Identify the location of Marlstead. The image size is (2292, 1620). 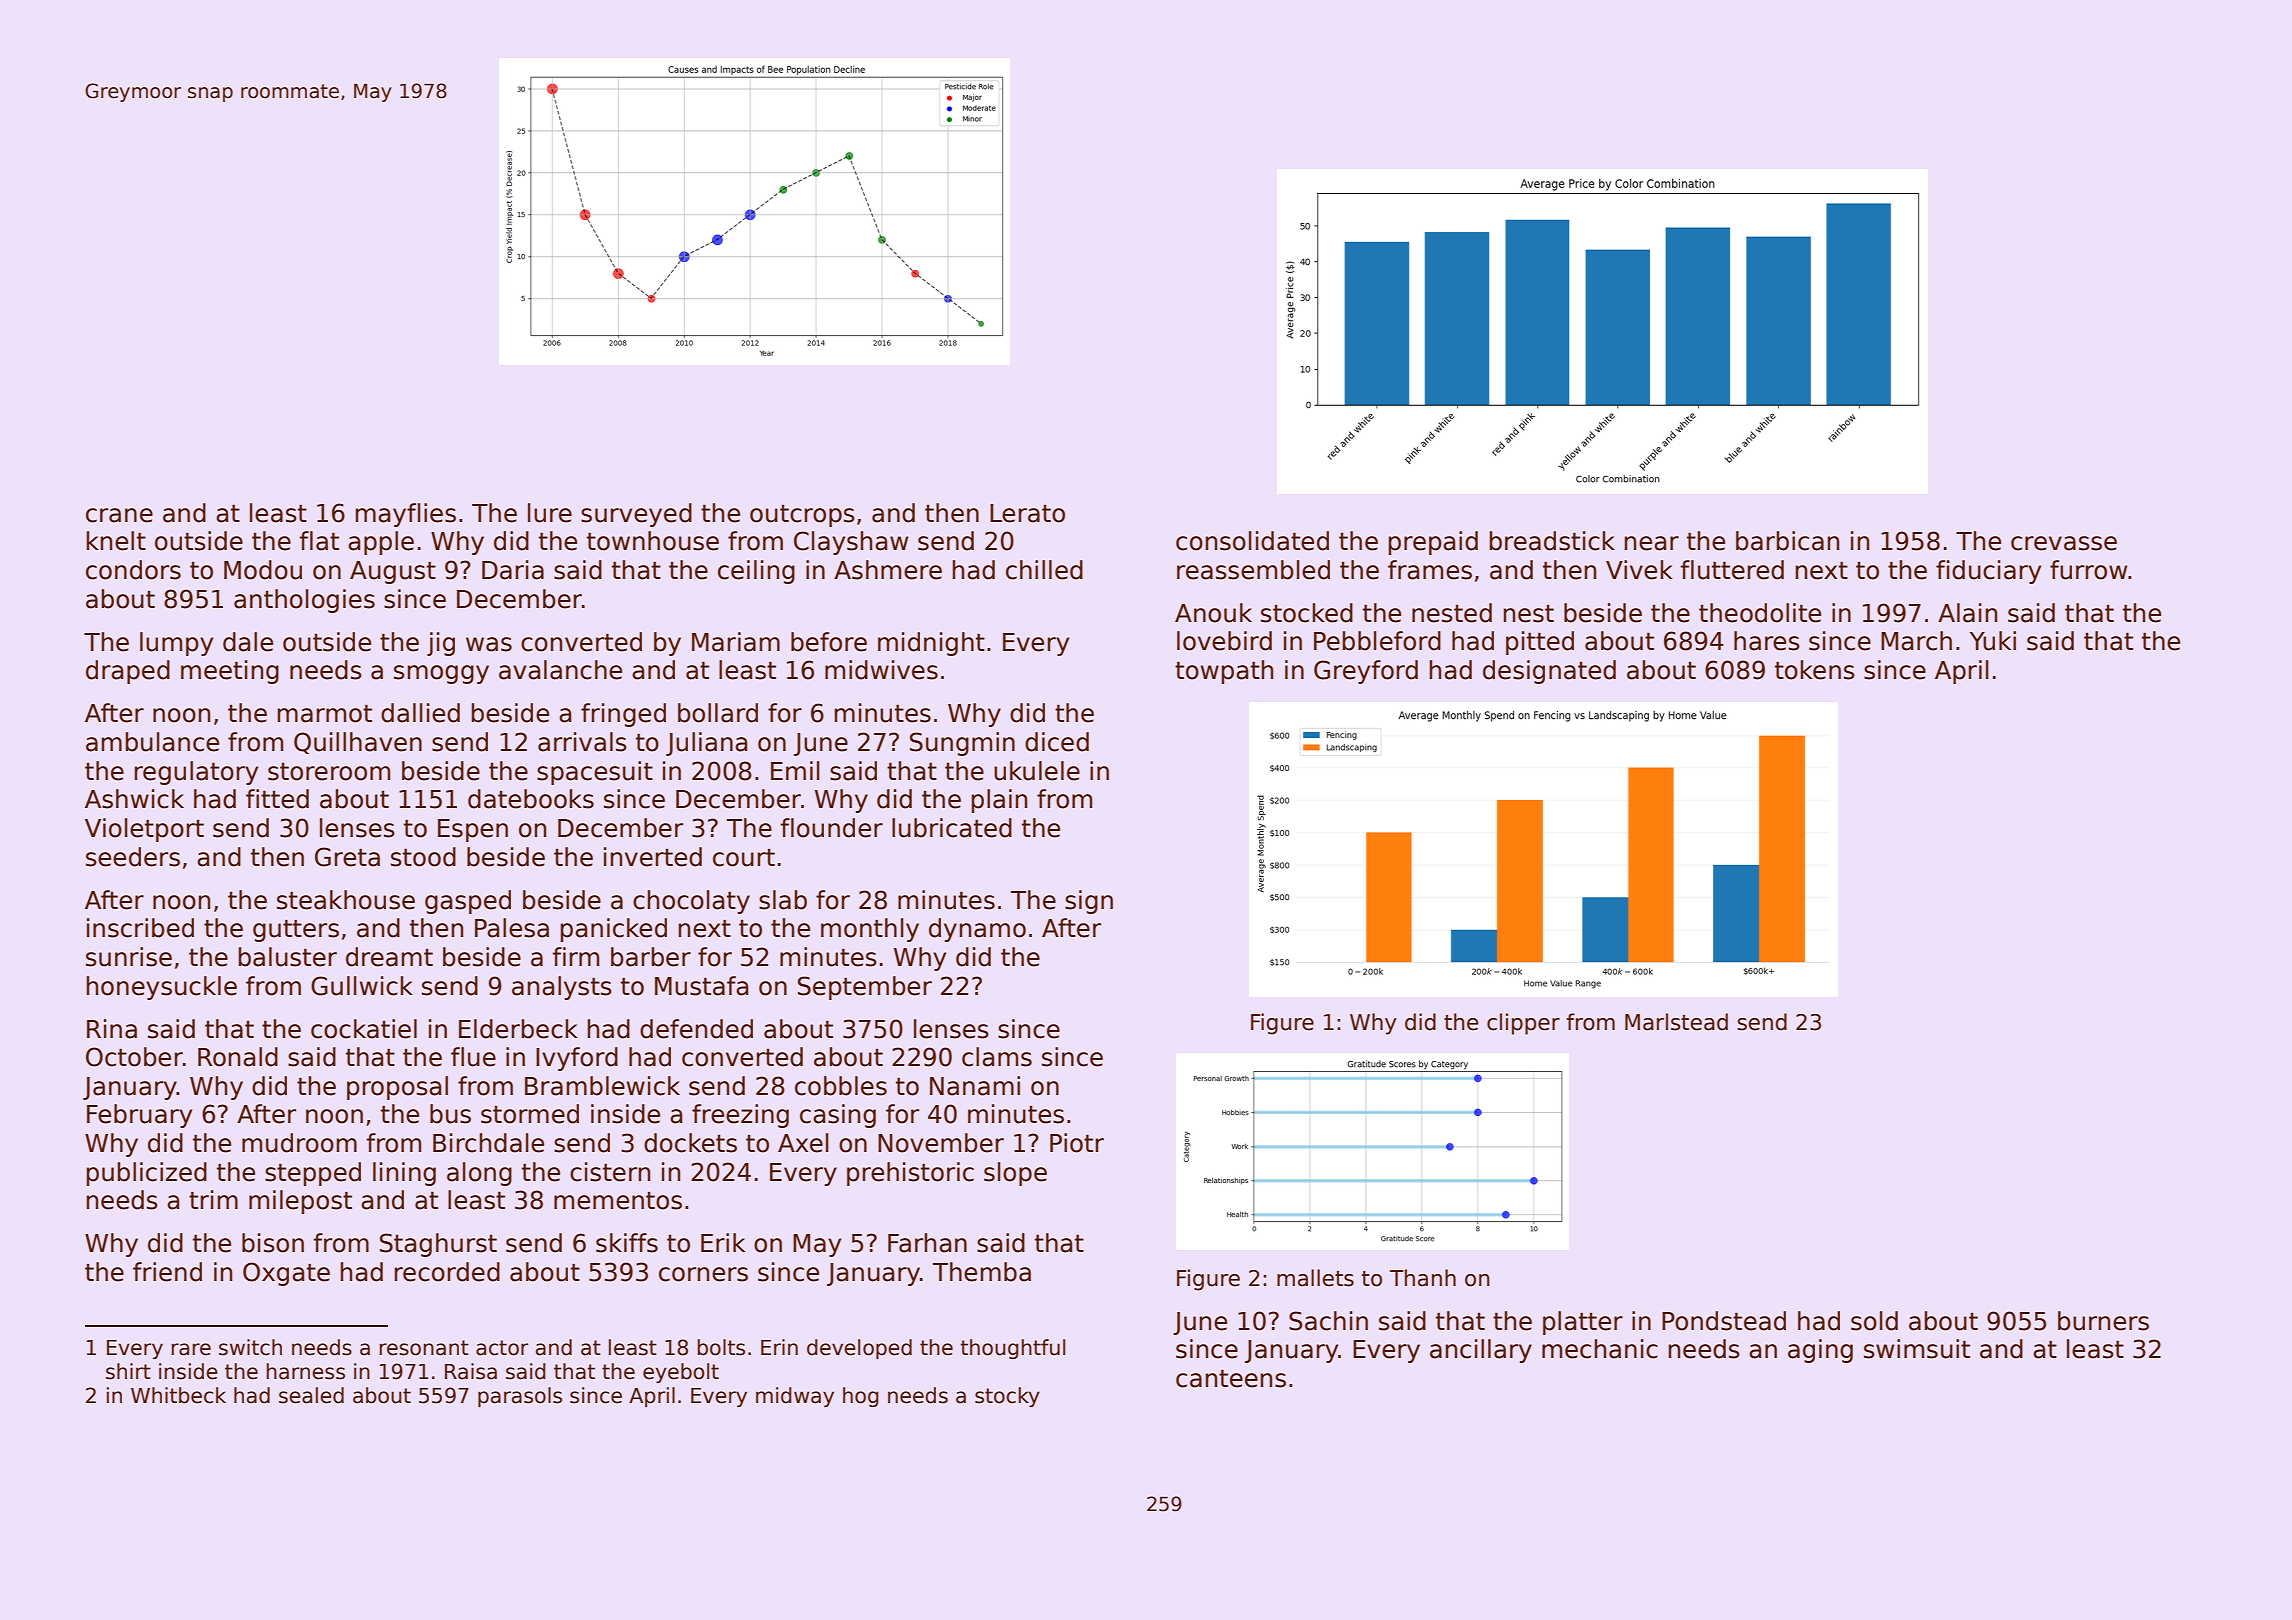
(1676, 1022).
